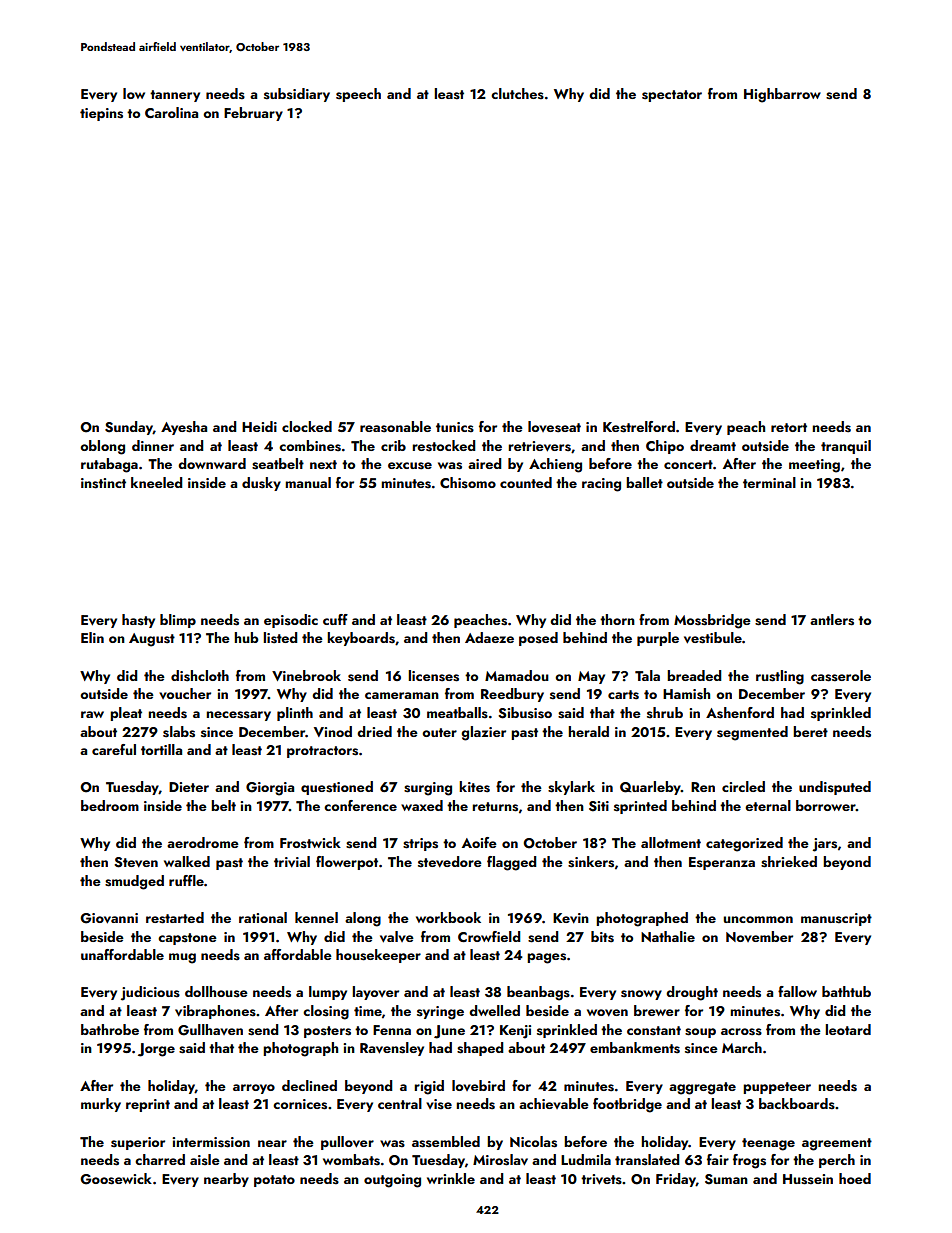  What do you see at coordinates (263, 917) in the page?
I see `rational` at bounding box center [263, 917].
